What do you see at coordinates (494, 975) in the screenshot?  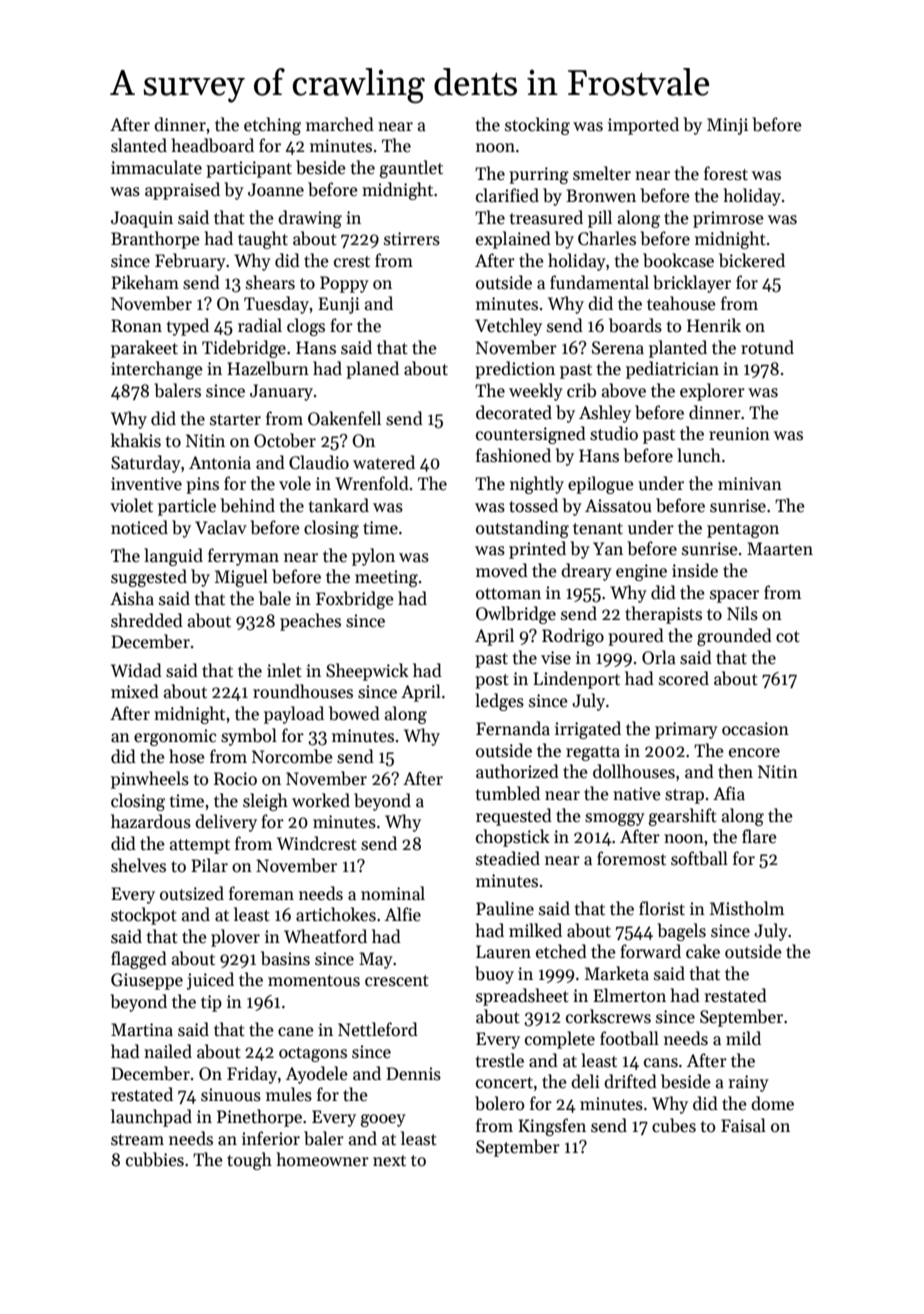 I see `buoy` at bounding box center [494, 975].
